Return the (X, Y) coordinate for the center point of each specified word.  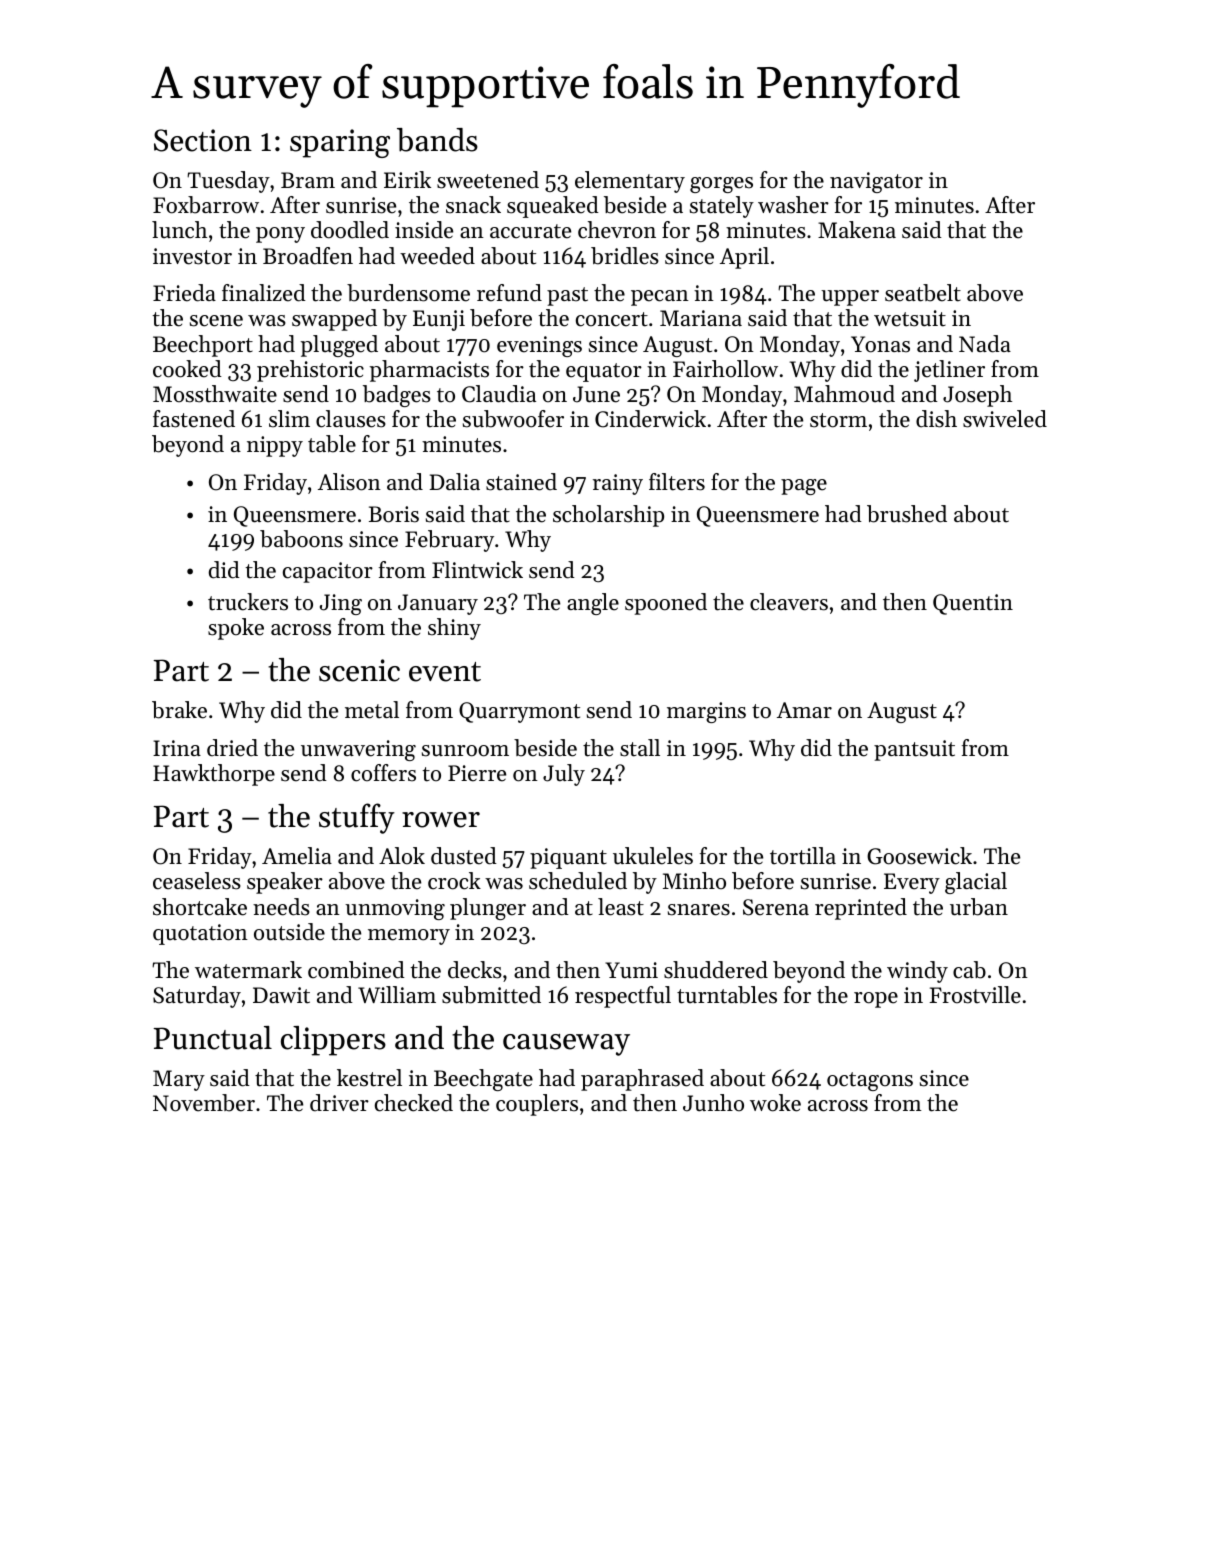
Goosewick (919, 856)
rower (441, 820)
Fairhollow (725, 369)
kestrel (369, 1078)
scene (216, 321)
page (804, 487)
